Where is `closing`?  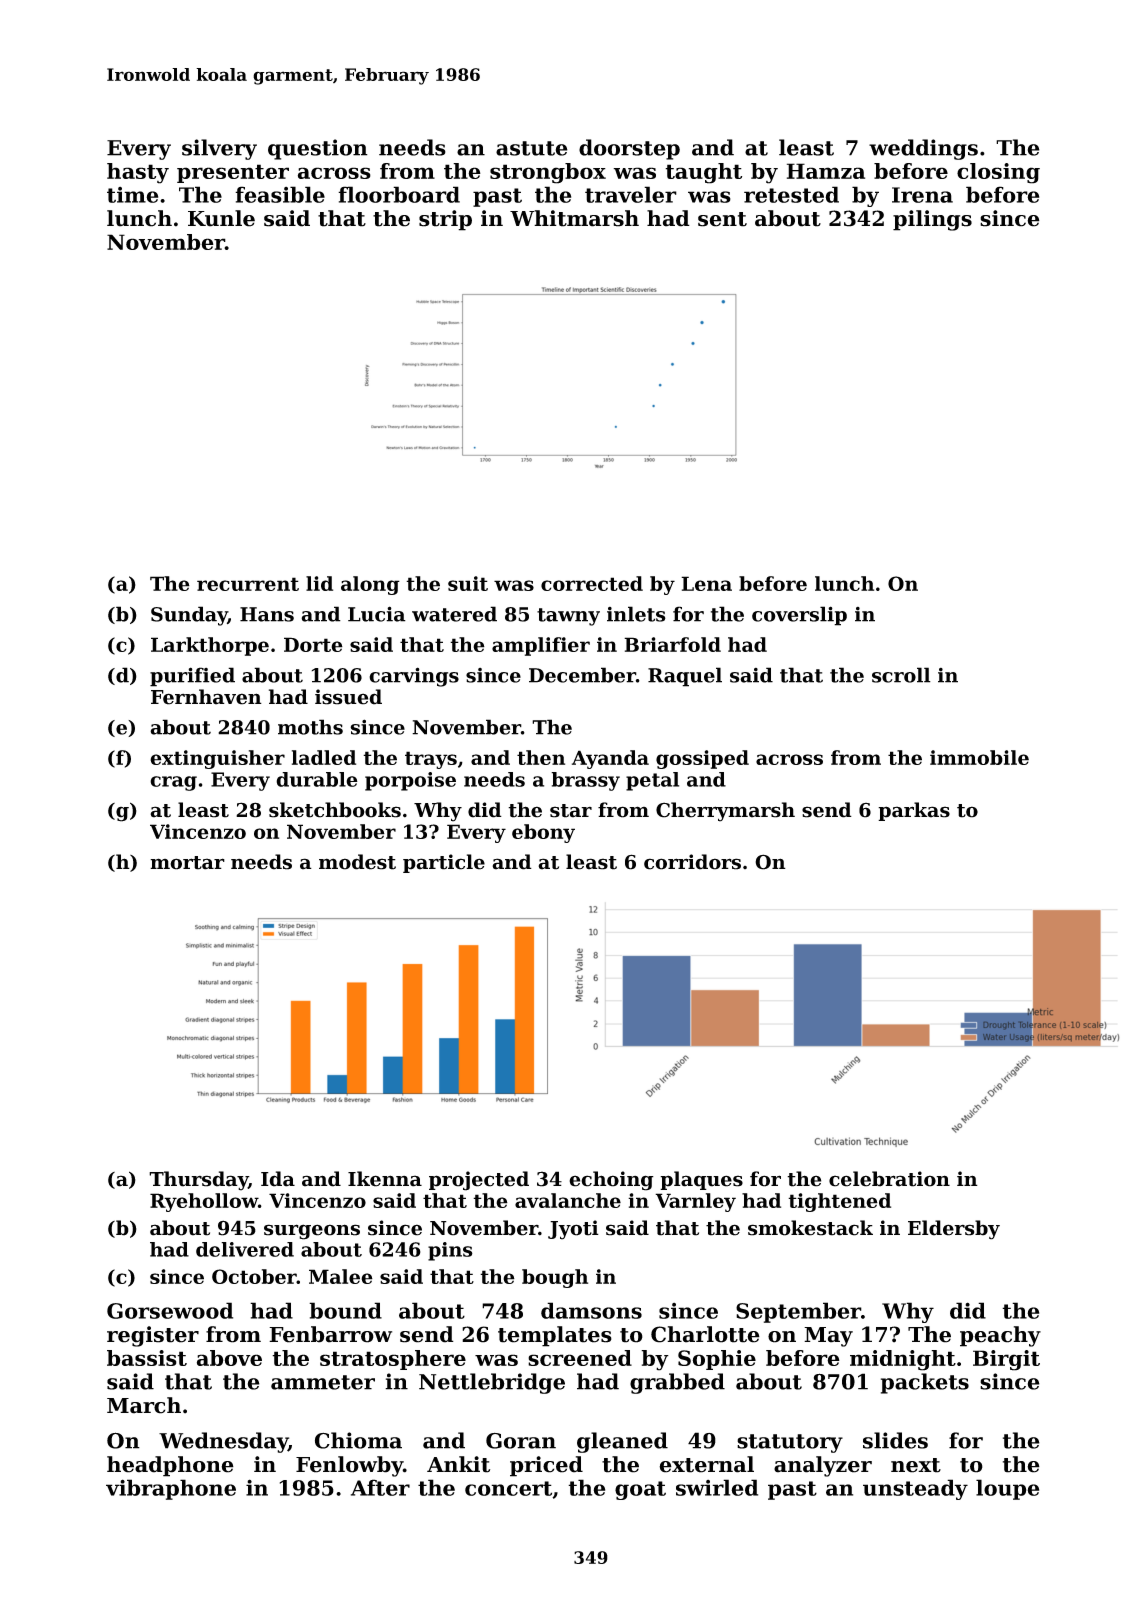
closing is located at coordinates (998, 173).
